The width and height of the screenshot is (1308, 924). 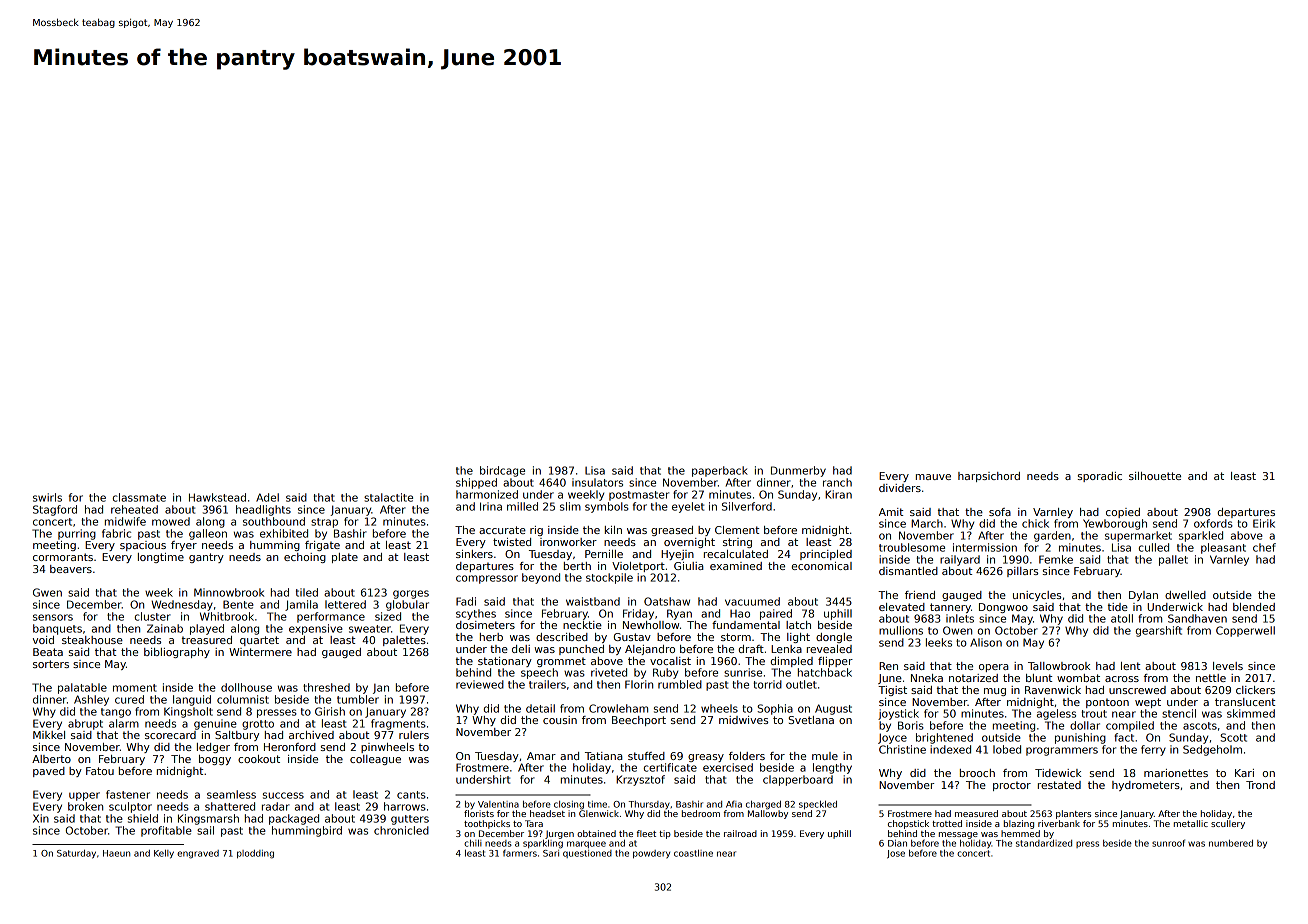 What do you see at coordinates (746, 625) in the screenshot?
I see `fundamental` at bounding box center [746, 625].
